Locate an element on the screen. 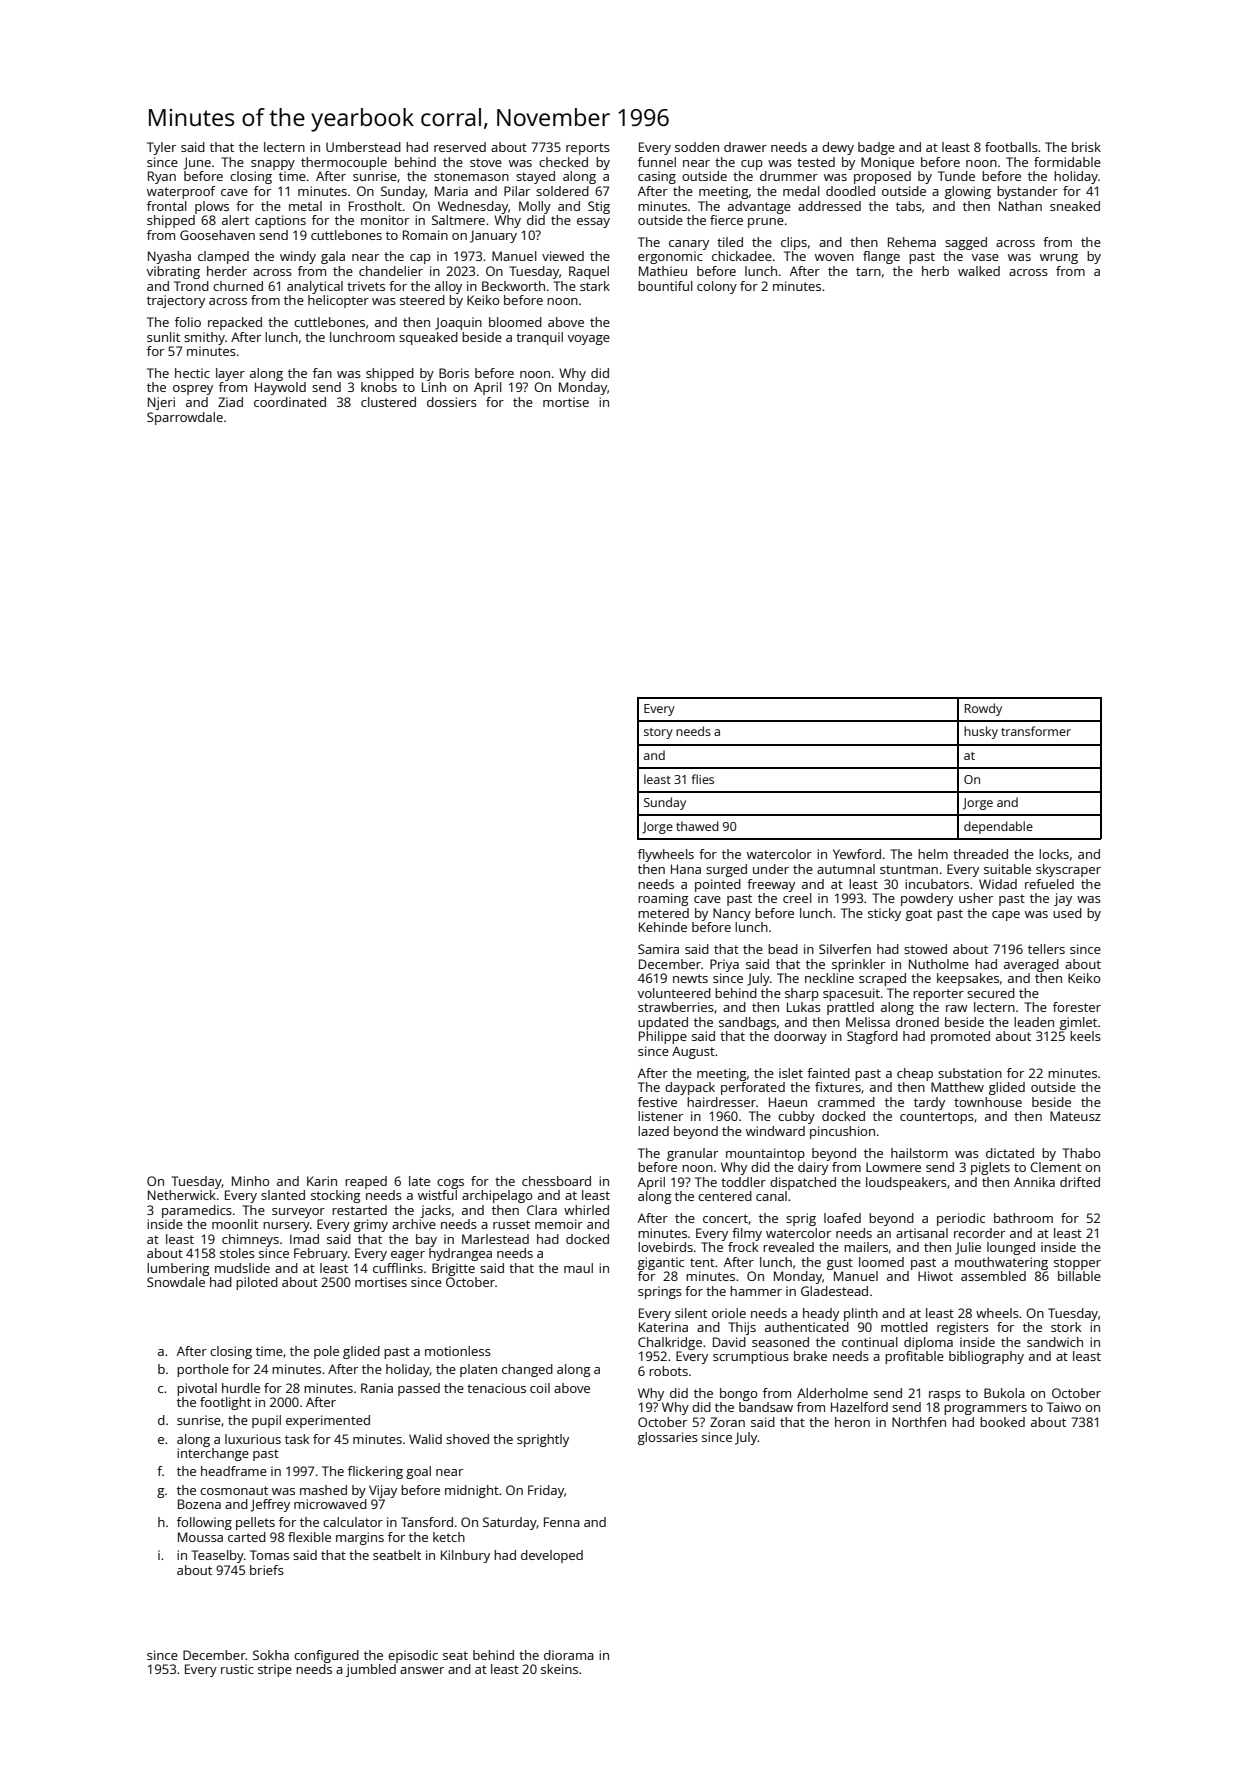 The image size is (1248, 1766). diorama is located at coordinates (569, 1655).
